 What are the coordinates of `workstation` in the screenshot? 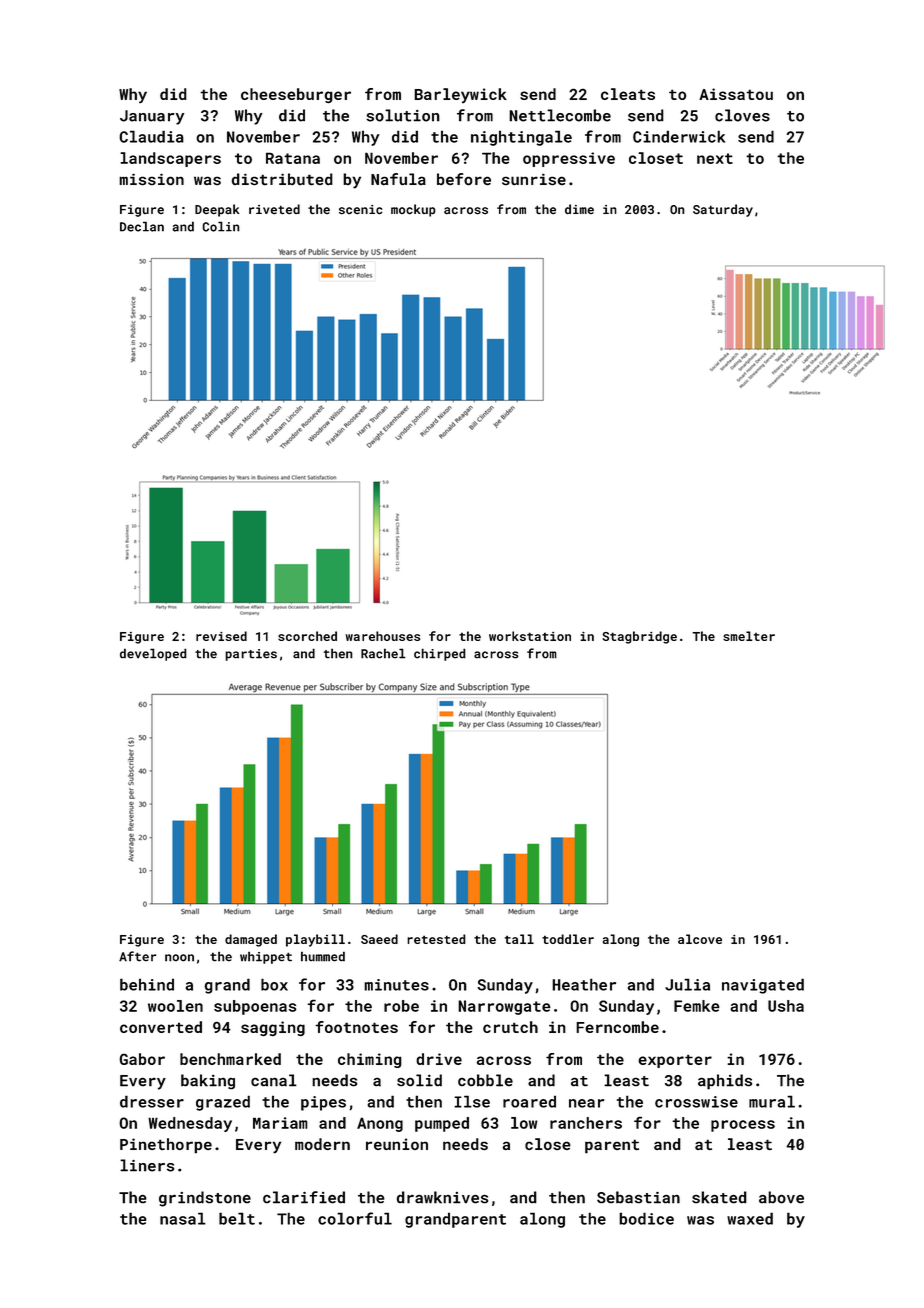 It's located at (530, 636).
